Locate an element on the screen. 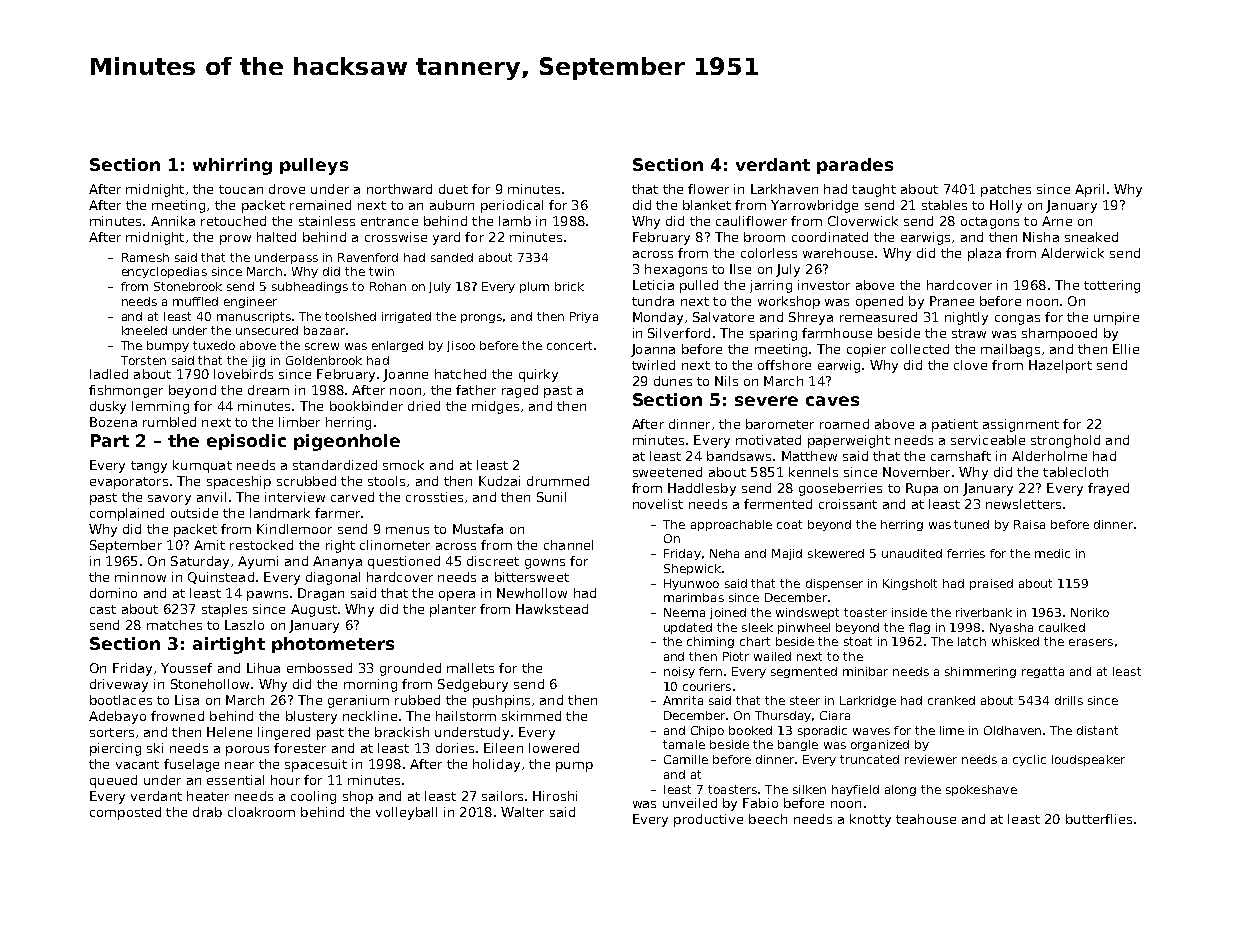 This screenshot has height=952, width=1233. Amit is located at coordinates (209, 545).
